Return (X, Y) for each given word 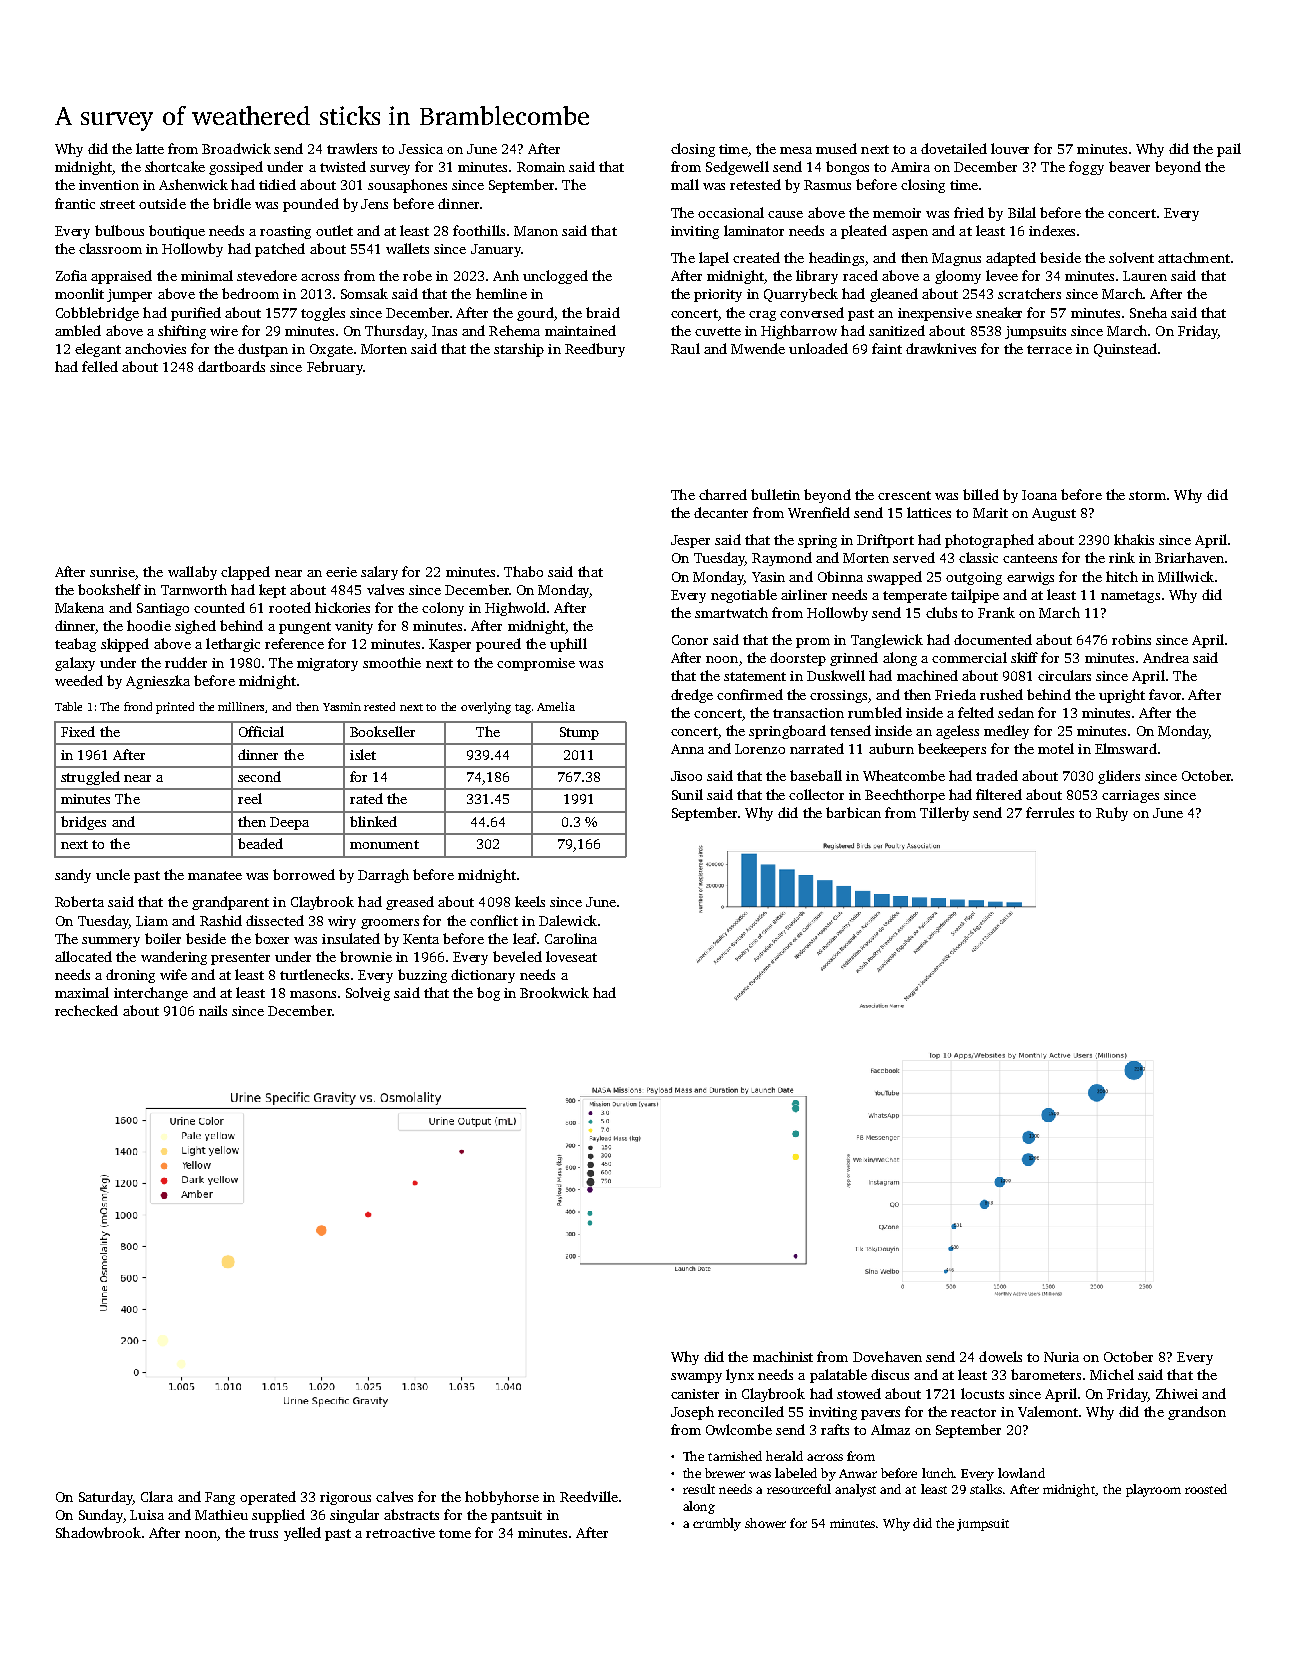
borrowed (304, 874)
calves (394, 1496)
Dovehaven (887, 1356)
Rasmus (827, 185)
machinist (783, 1356)
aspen (910, 234)
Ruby (1112, 814)
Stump (579, 733)
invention (109, 185)
